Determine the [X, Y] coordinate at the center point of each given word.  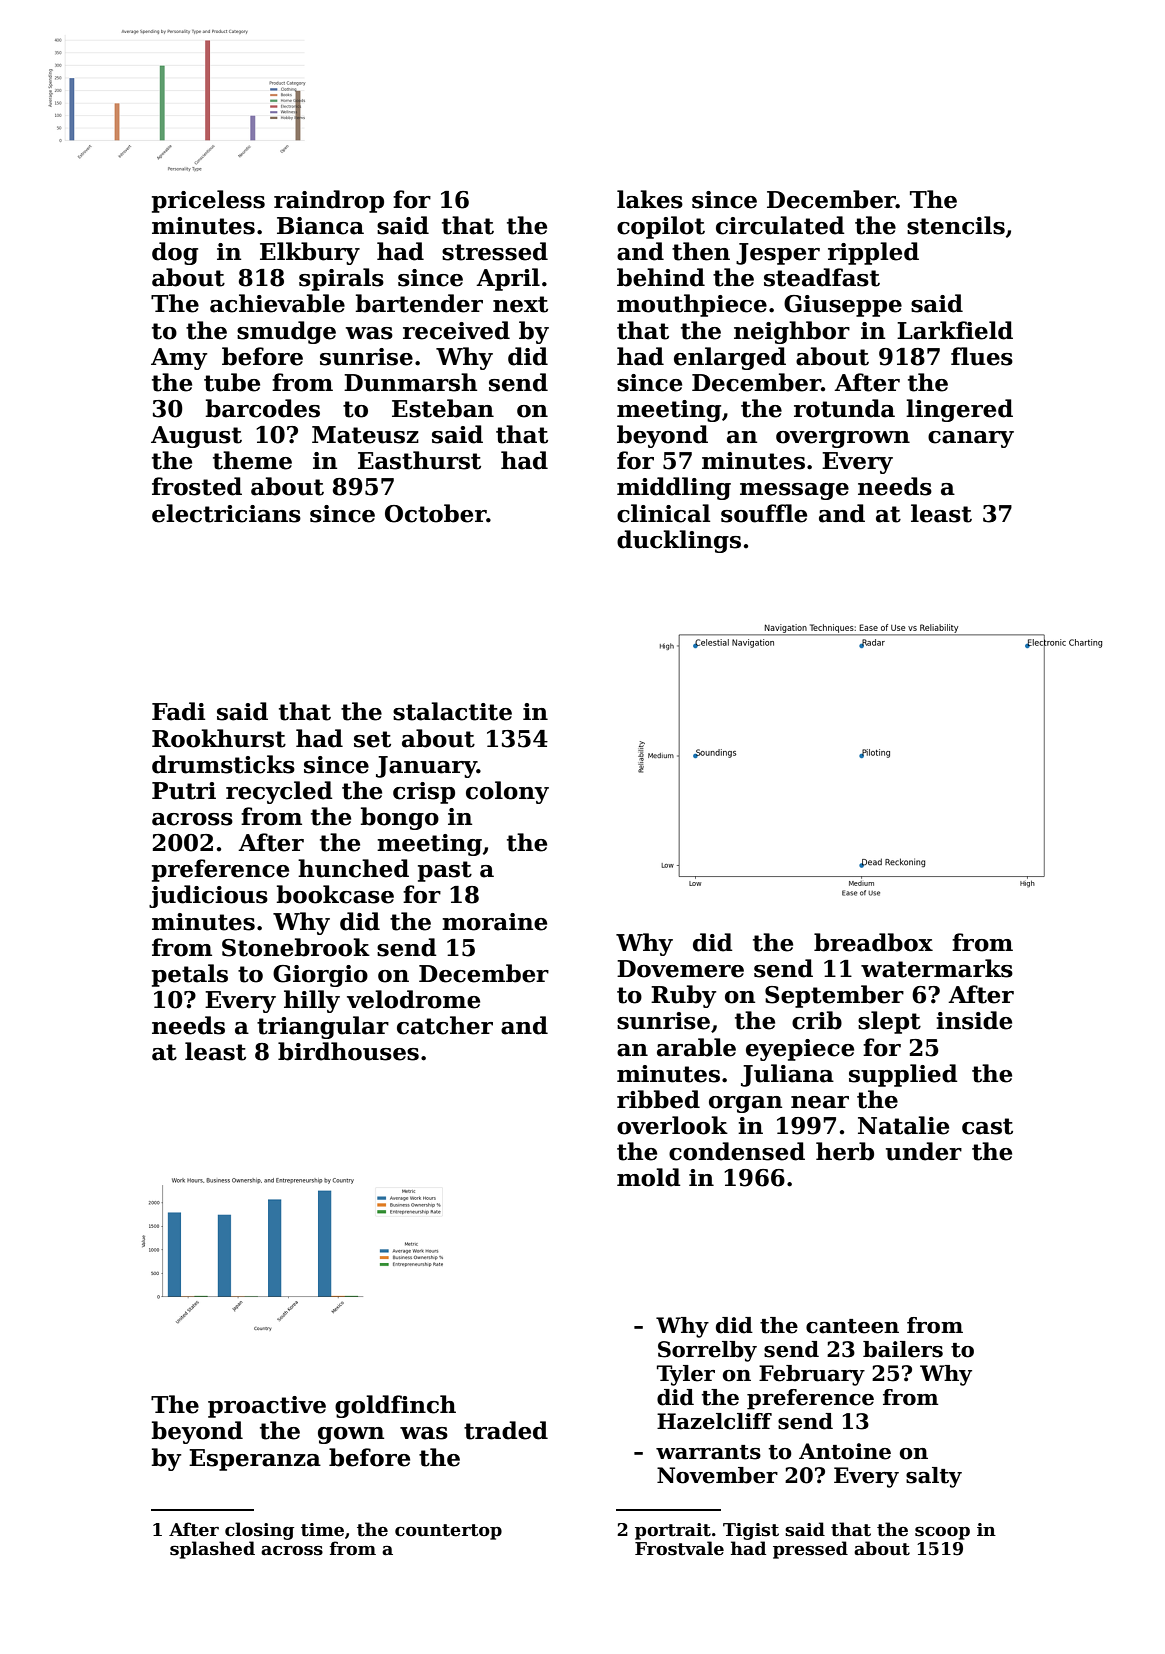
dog [175, 253]
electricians [226, 513]
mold [649, 1177]
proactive [267, 1407]
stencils [956, 225]
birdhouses [348, 1051]
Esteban [443, 408]
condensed [737, 1151]
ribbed [658, 1099]
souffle [764, 513]
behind [661, 277]
